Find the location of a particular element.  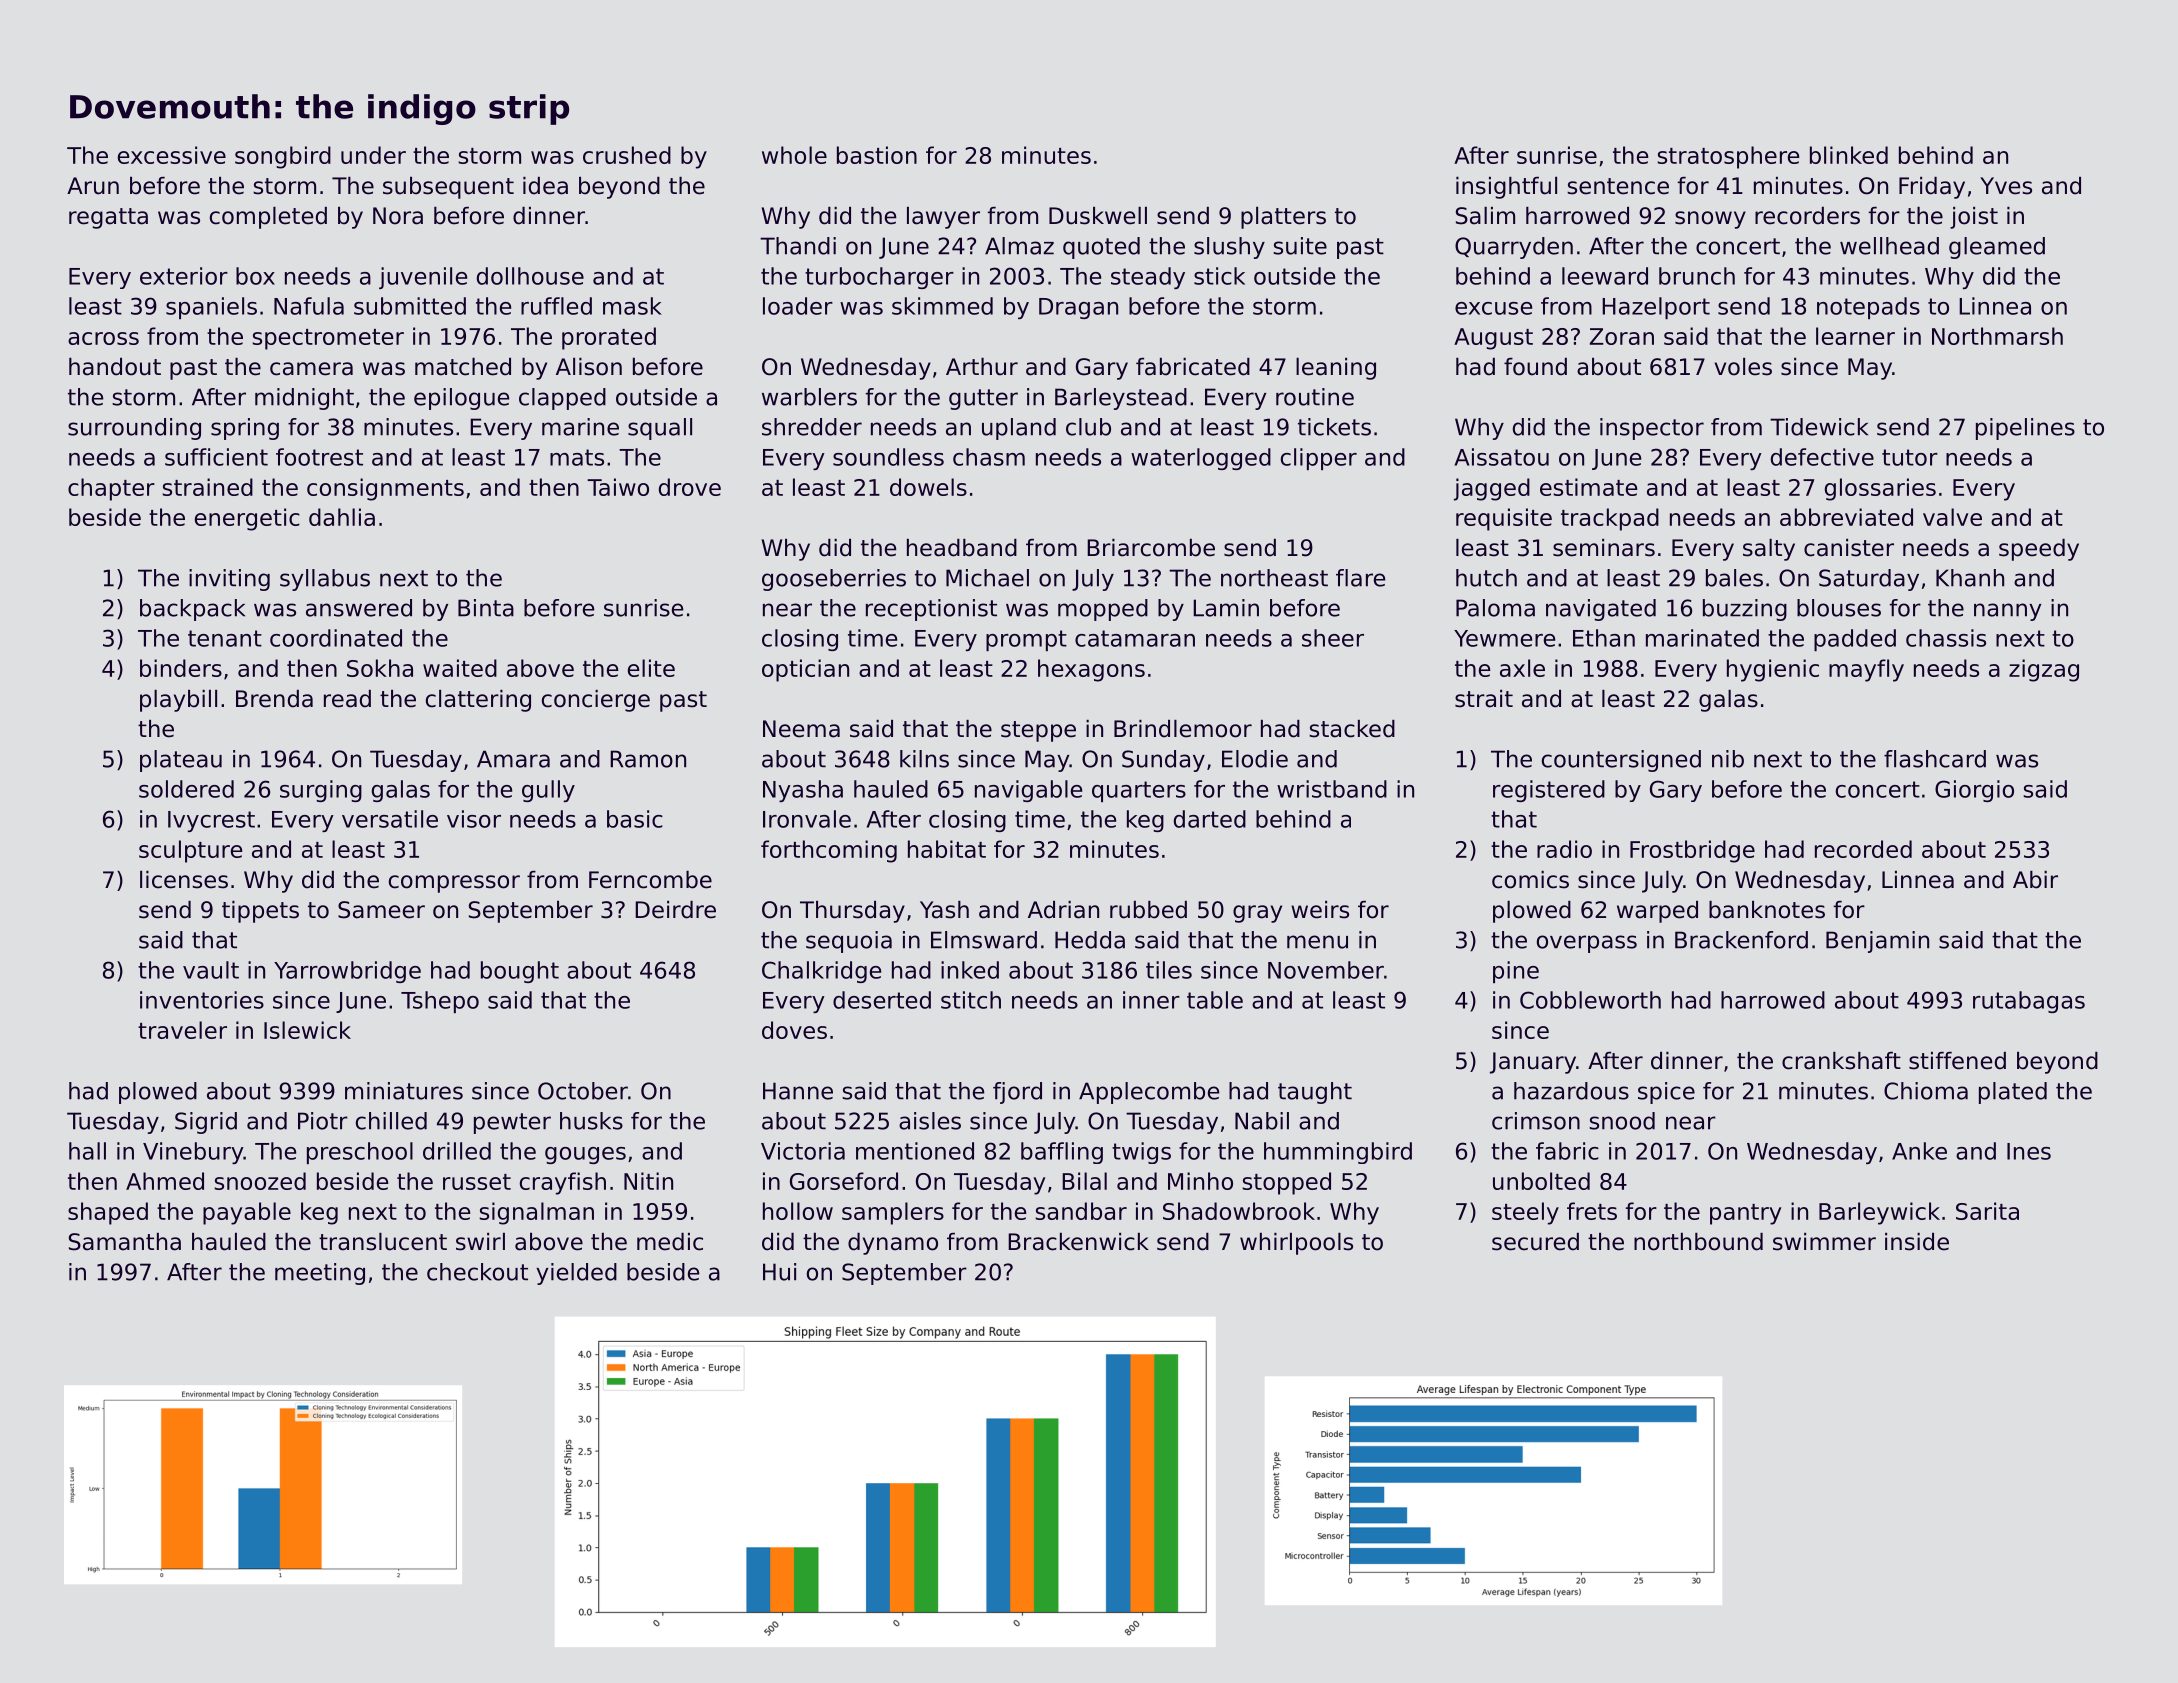

gooseberries is located at coordinates (834, 580).
